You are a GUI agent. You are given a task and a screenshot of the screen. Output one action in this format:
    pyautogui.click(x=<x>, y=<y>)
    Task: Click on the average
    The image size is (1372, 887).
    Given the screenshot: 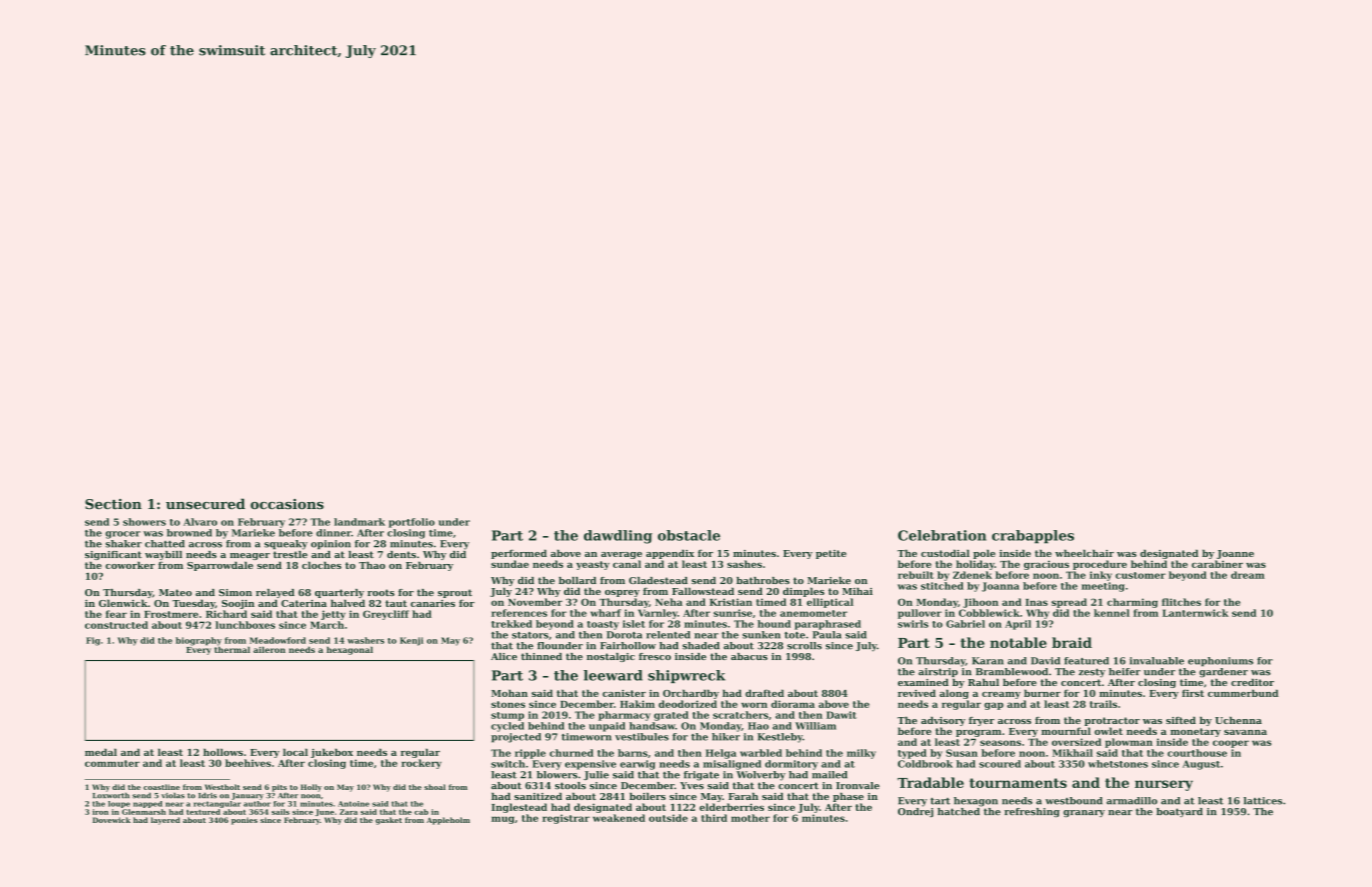 What is the action you would take?
    pyautogui.click(x=621, y=555)
